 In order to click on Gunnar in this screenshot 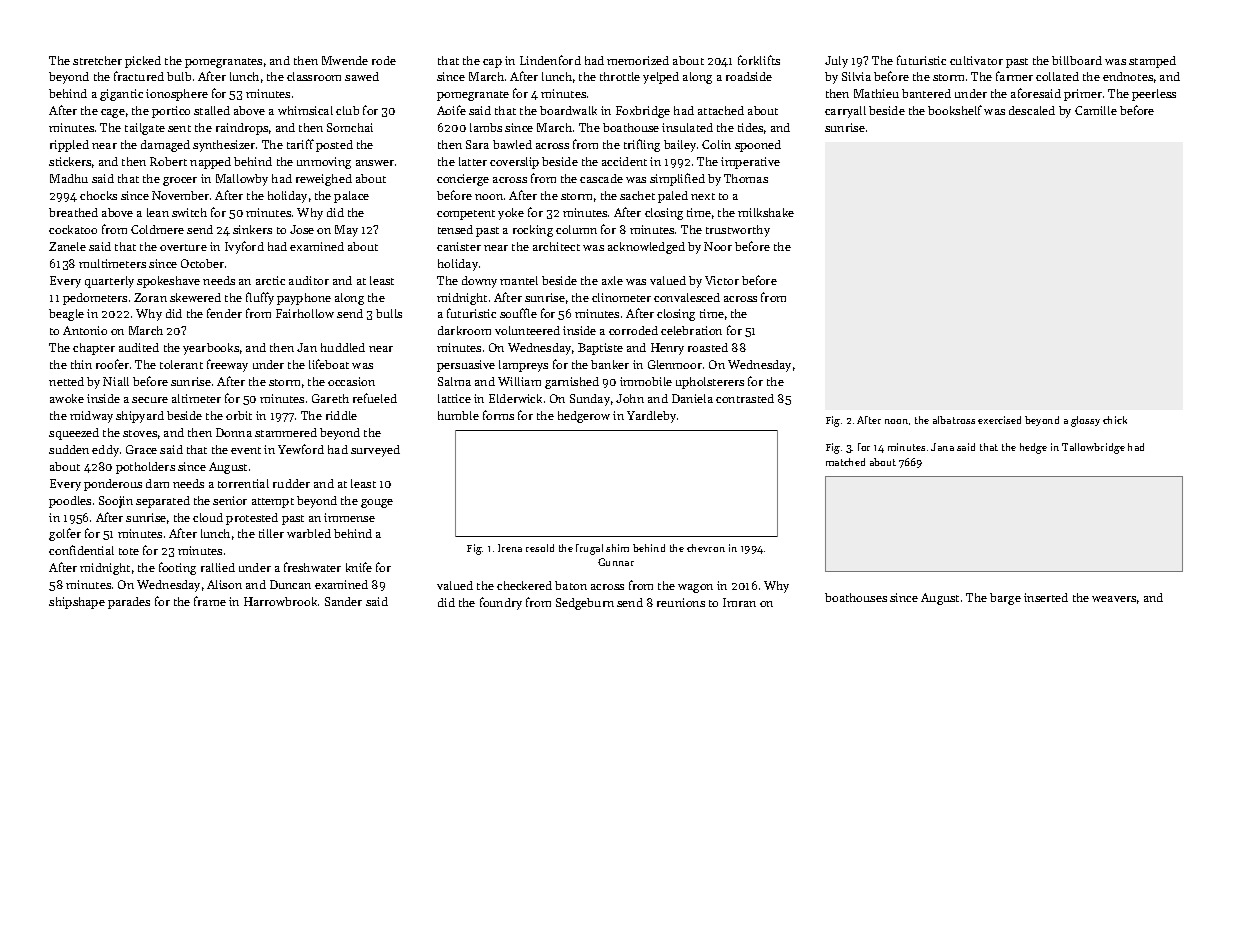, I will do `click(616, 562)`.
